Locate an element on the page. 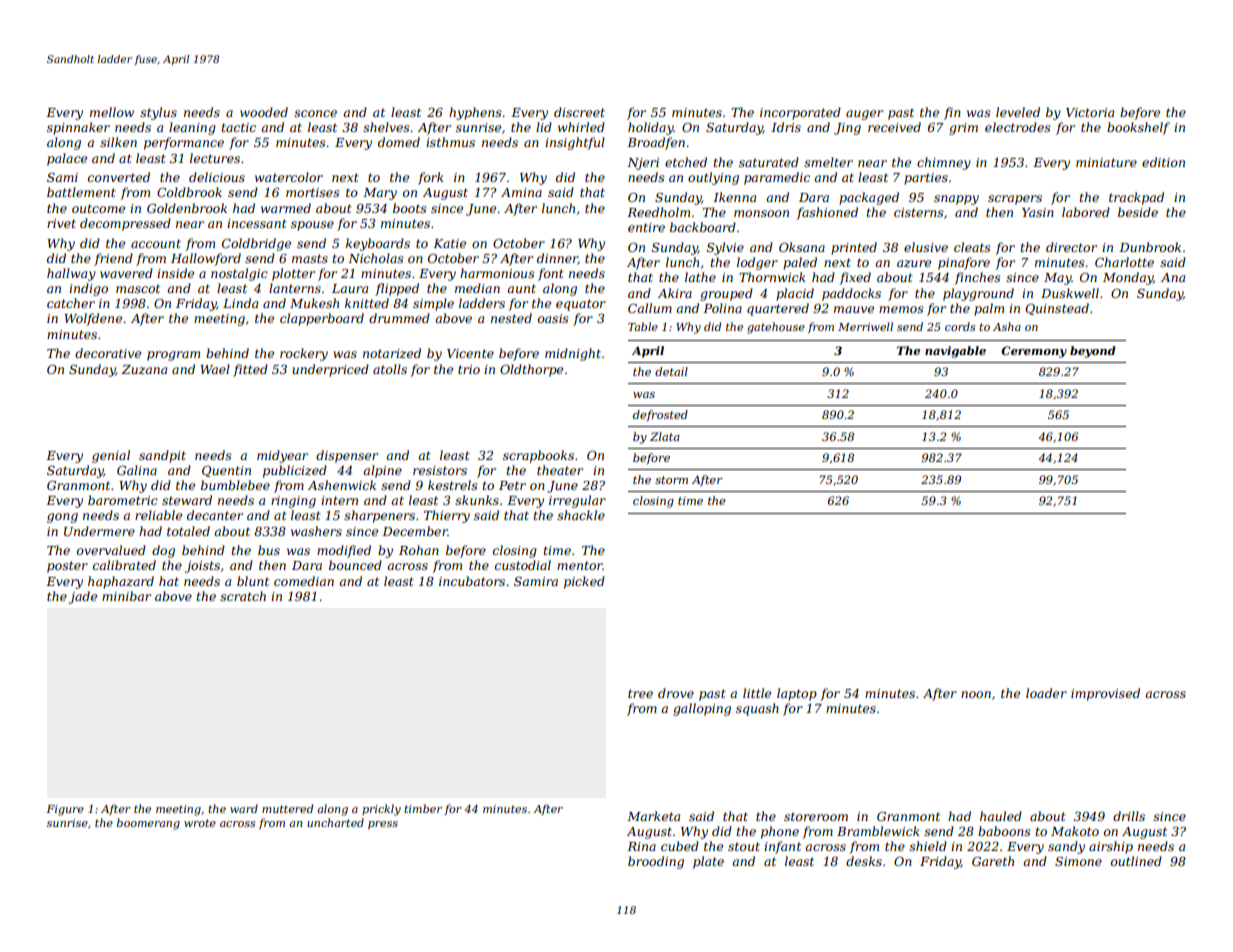 This page has width=1233, height=952. boomerang is located at coordinates (148, 824).
